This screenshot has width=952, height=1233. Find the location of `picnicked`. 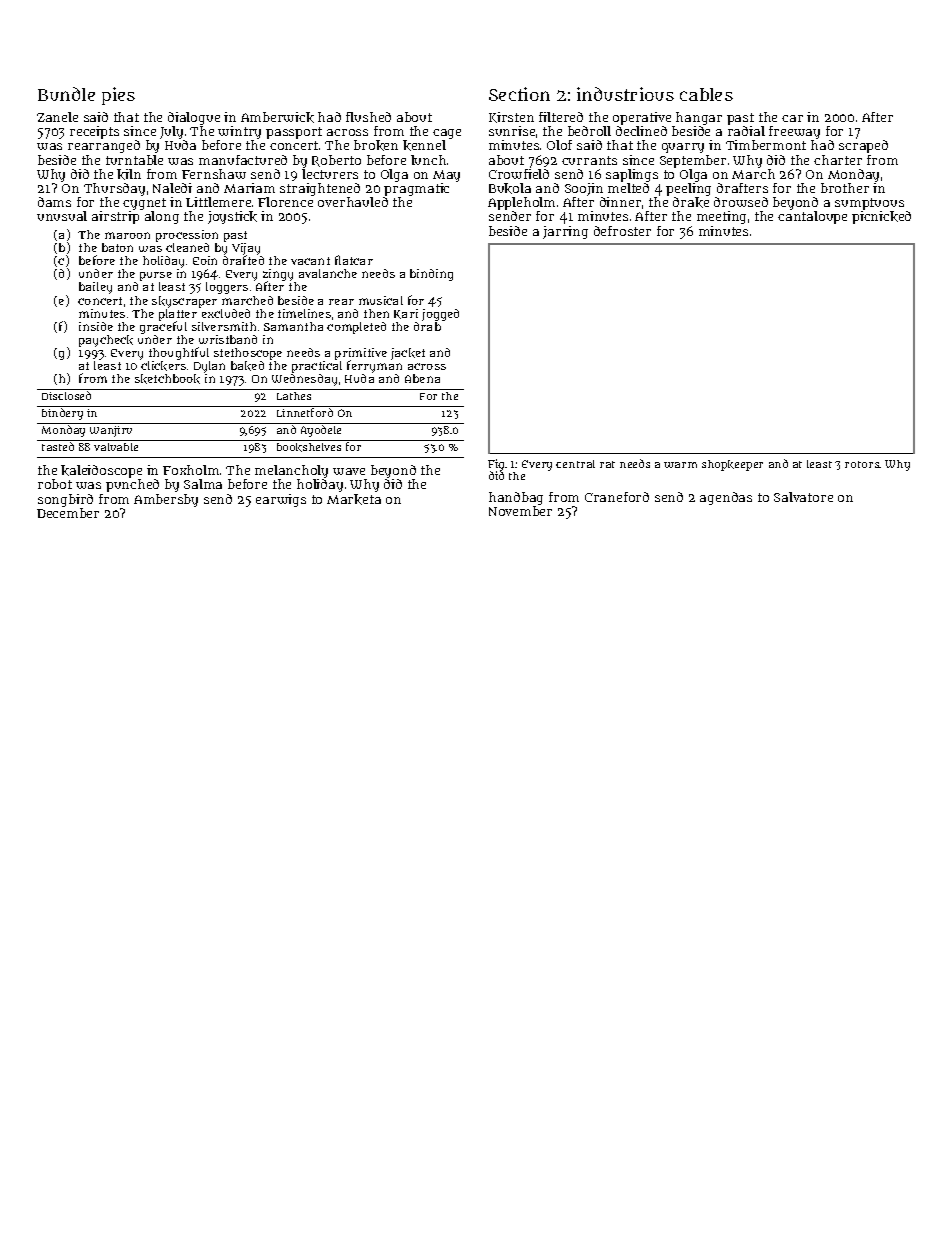

picnicked is located at coordinates (881, 217).
